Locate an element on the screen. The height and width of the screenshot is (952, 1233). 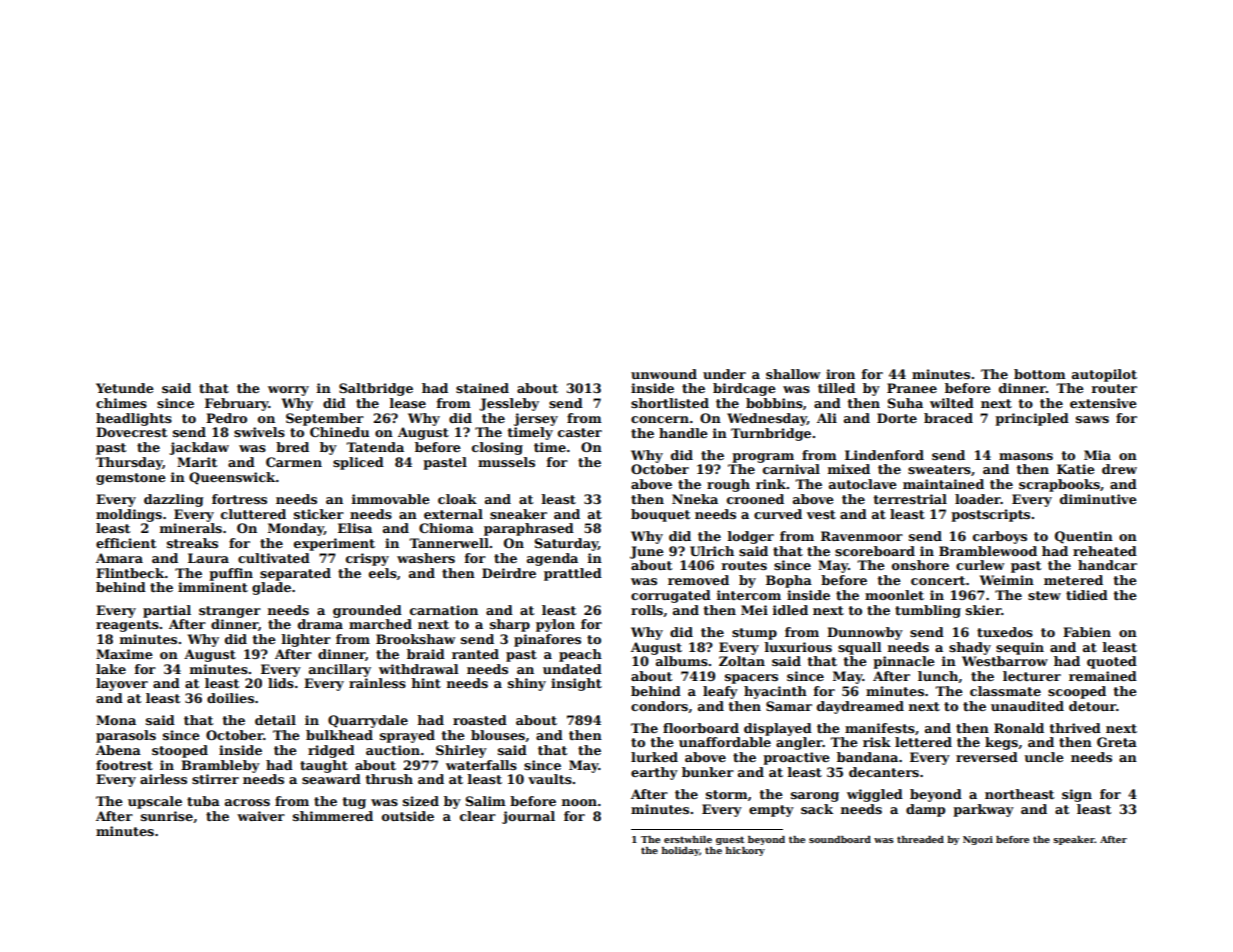
bred is located at coordinates (292, 447).
